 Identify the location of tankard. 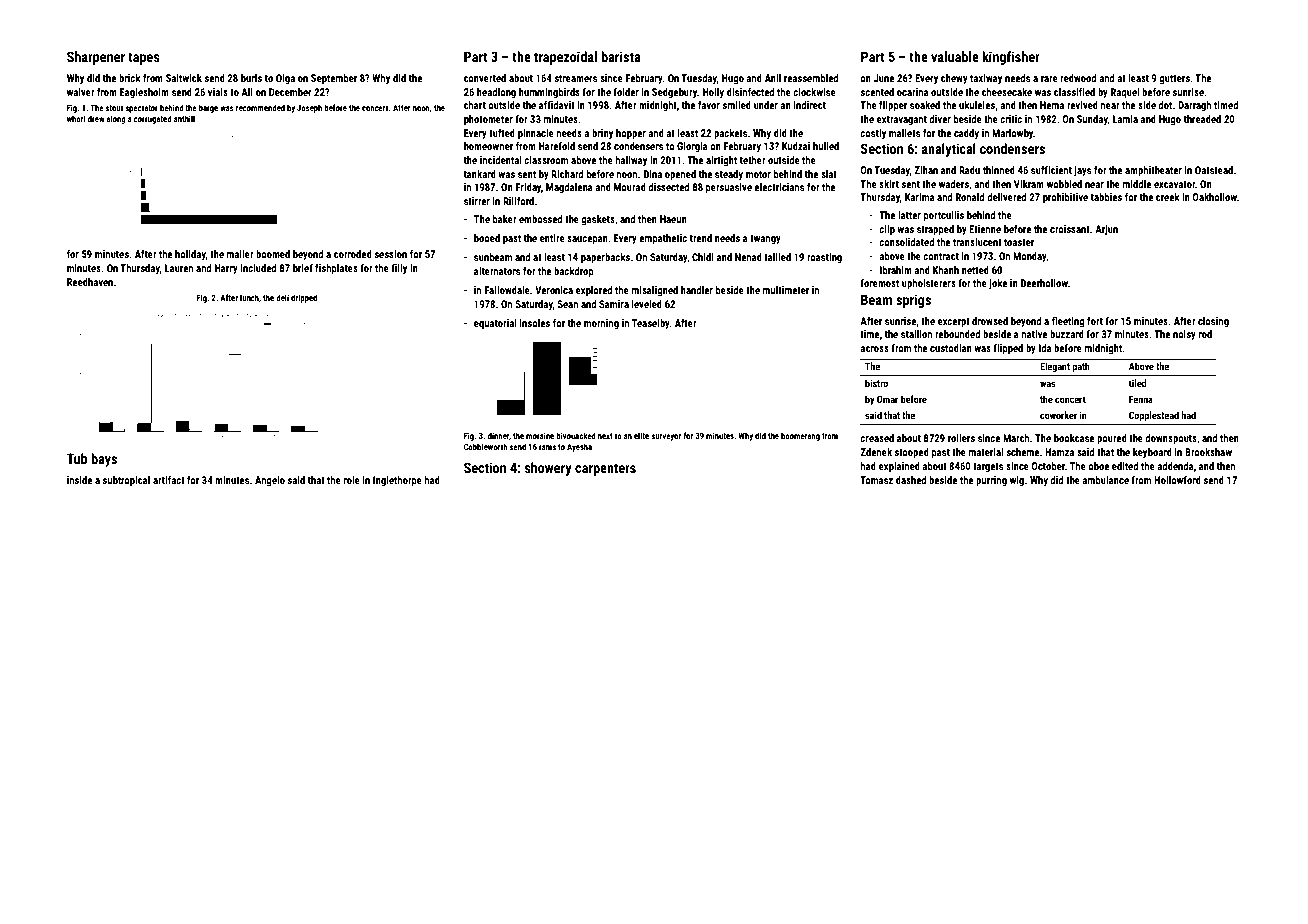
(480, 174).
